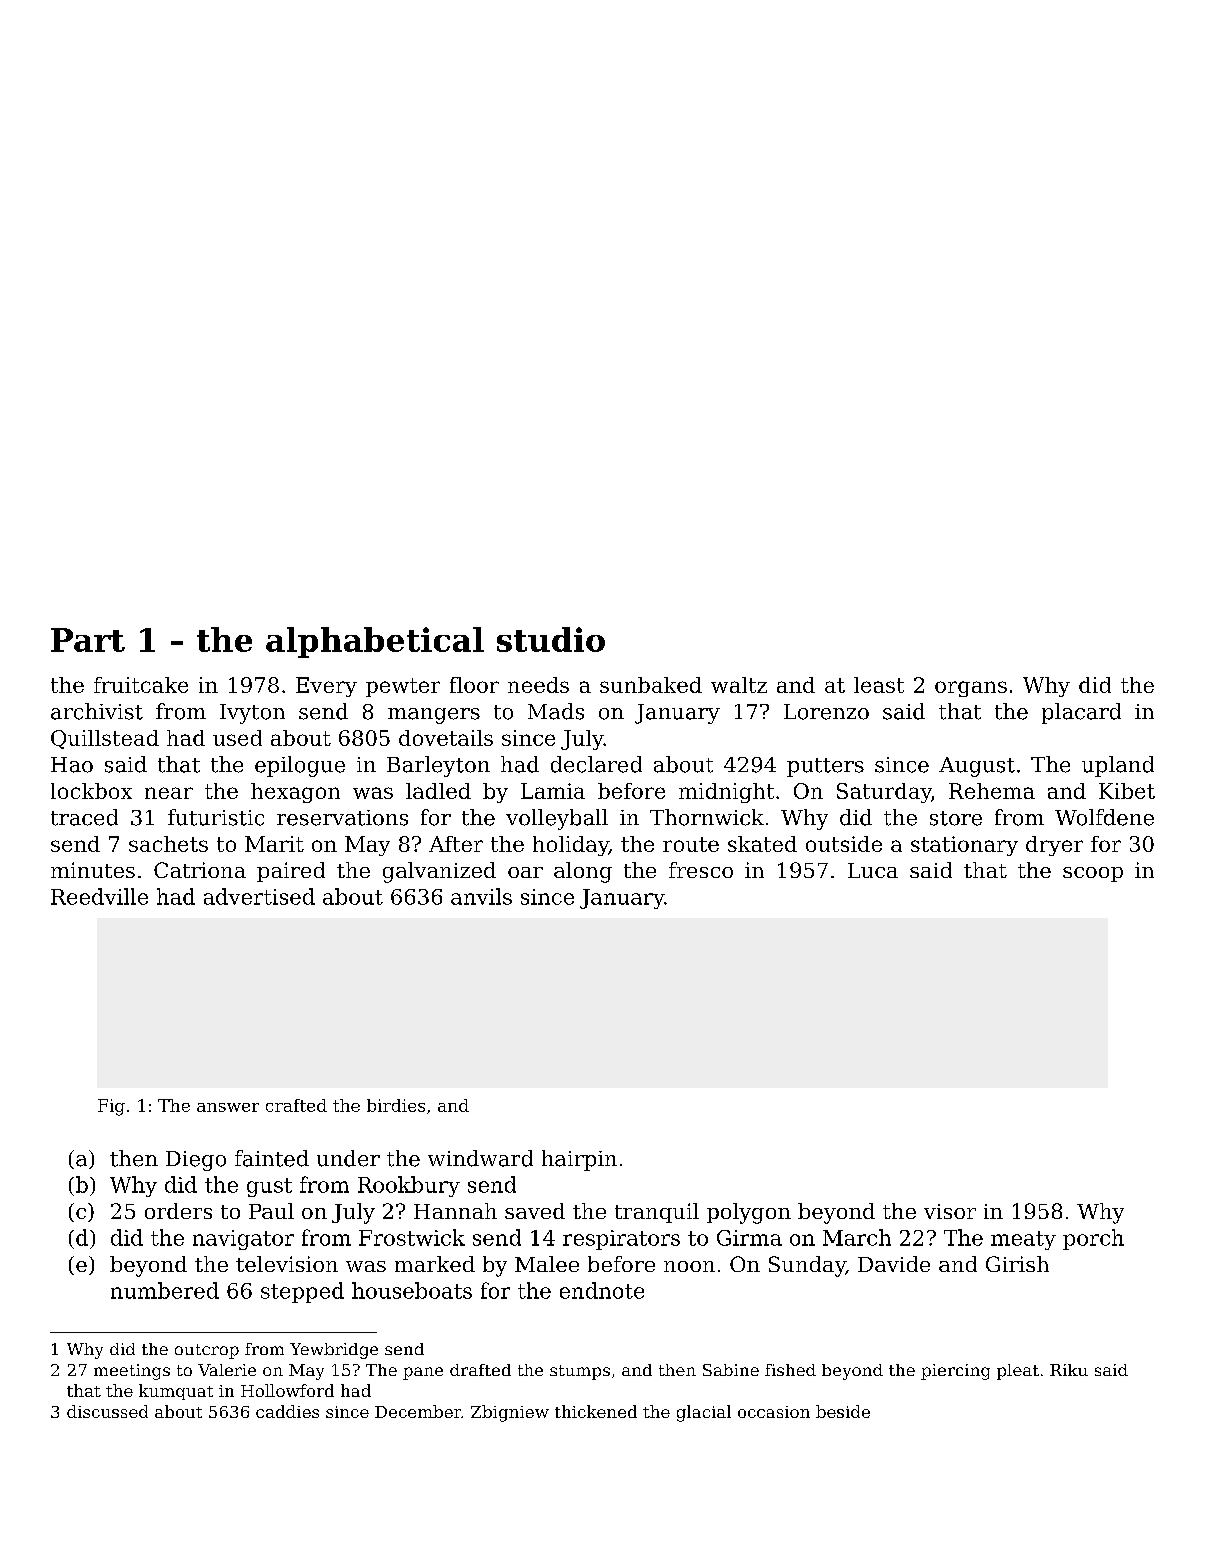 The height and width of the document is (1560, 1205). What do you see at coordinates (178, 1211) in the document?
I see `orders` at bounding box center [178, 1211].
